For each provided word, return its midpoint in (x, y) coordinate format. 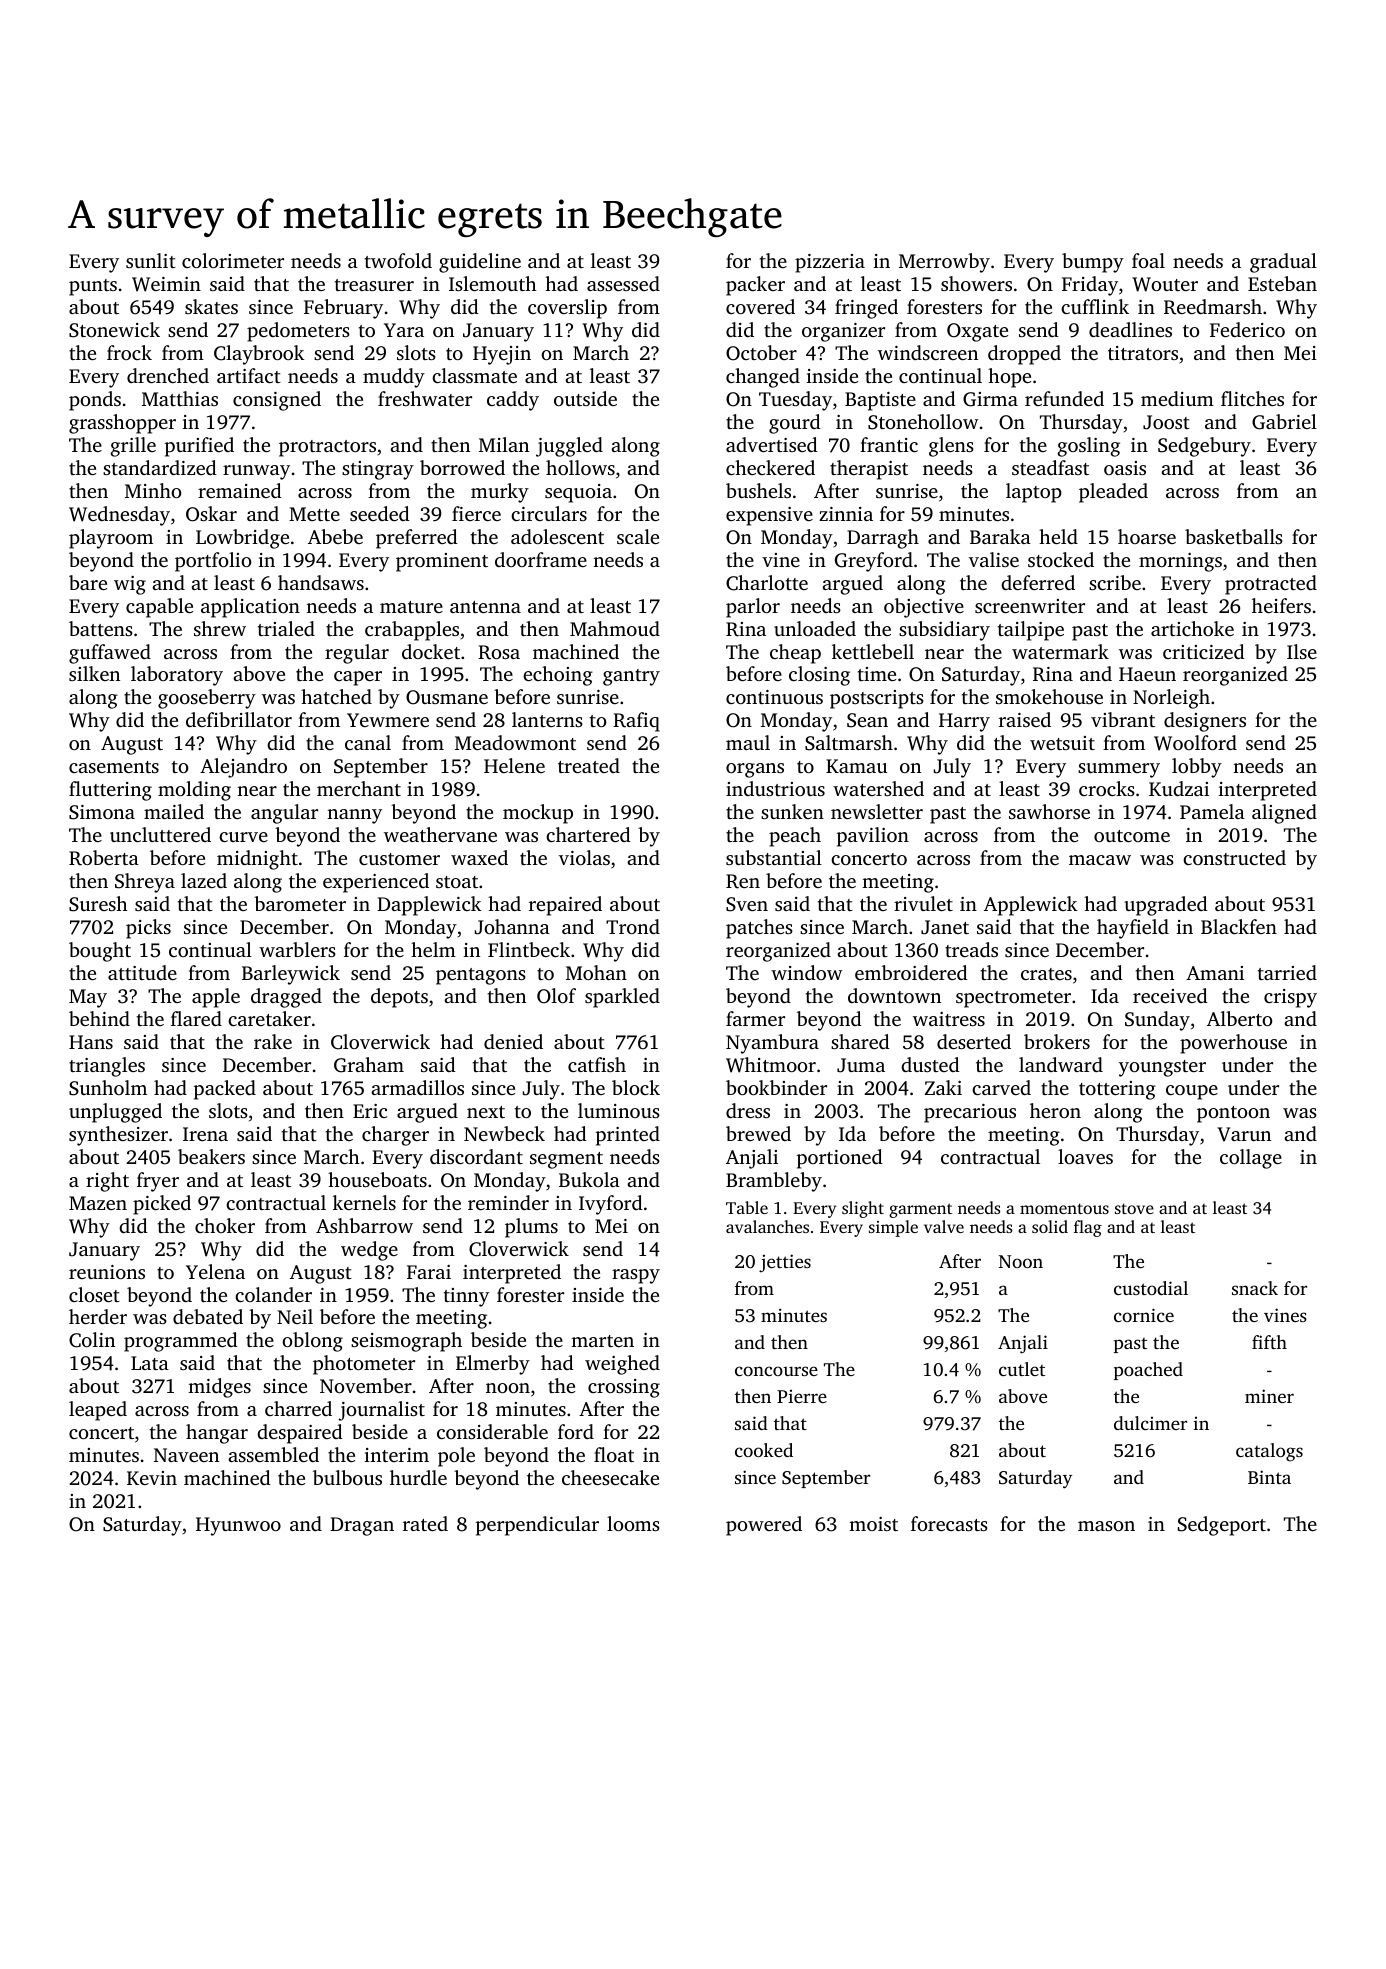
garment (920, 1210)
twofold (398, 260)
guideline (480, 263)
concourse (776, 1371)
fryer (158, 1182)
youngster (1162, 1068)
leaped (98, 1411)
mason (1106, 1526)
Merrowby (944, 263)
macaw (1100, 860)
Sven (747, 904)
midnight (257, 860)
